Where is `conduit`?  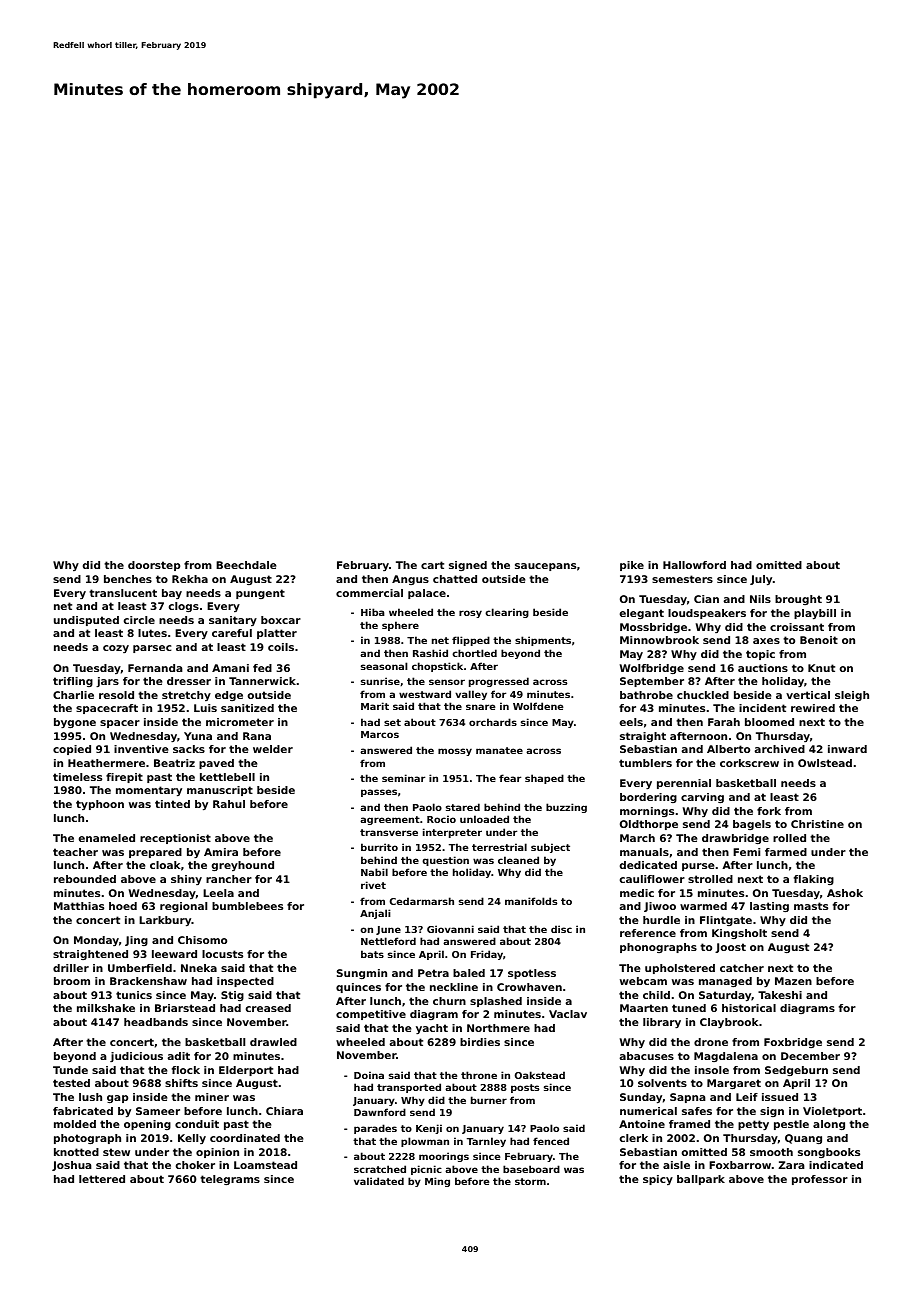 conduit is located at coordinates (197, 1124).
